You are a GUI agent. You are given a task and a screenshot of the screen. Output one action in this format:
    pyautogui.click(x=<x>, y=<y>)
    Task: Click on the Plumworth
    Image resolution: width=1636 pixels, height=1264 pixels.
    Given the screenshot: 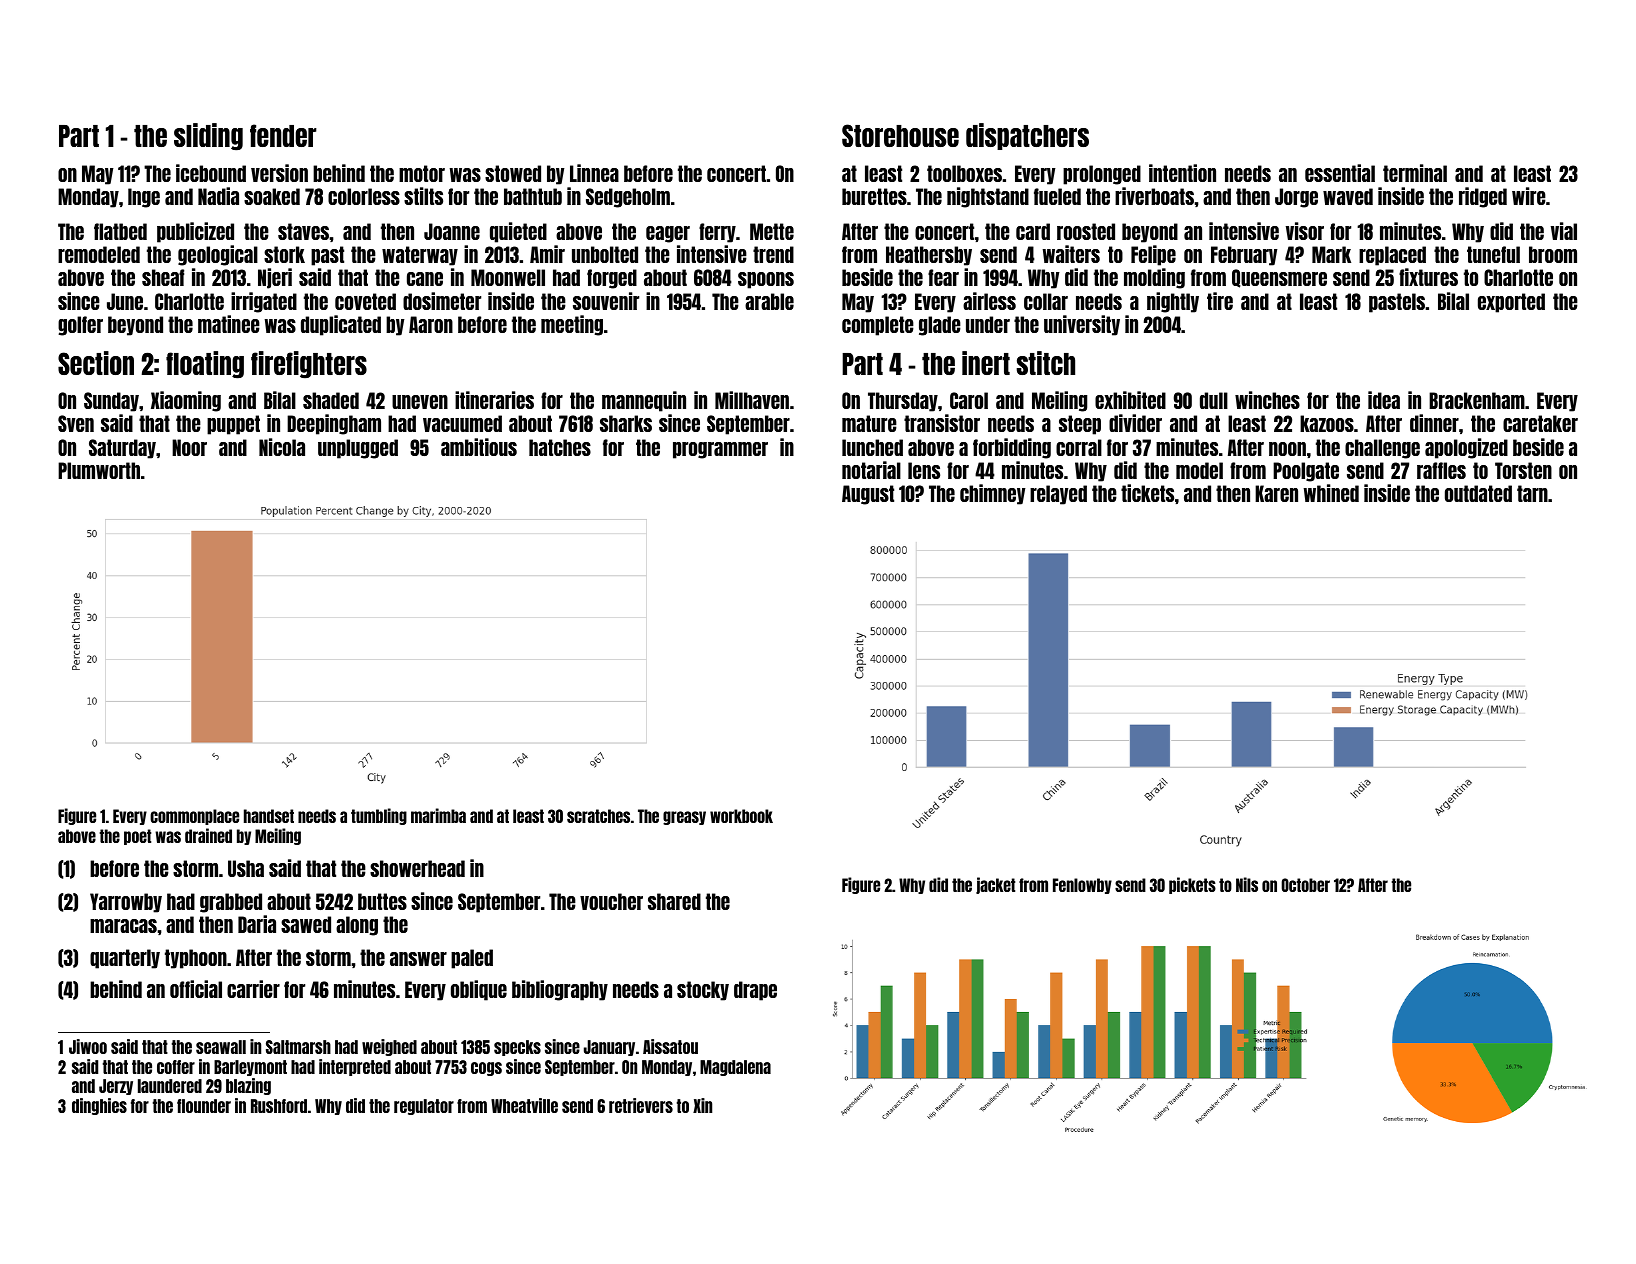 What is the action you would take?
    pyautogui.click(x=99, y=470)
